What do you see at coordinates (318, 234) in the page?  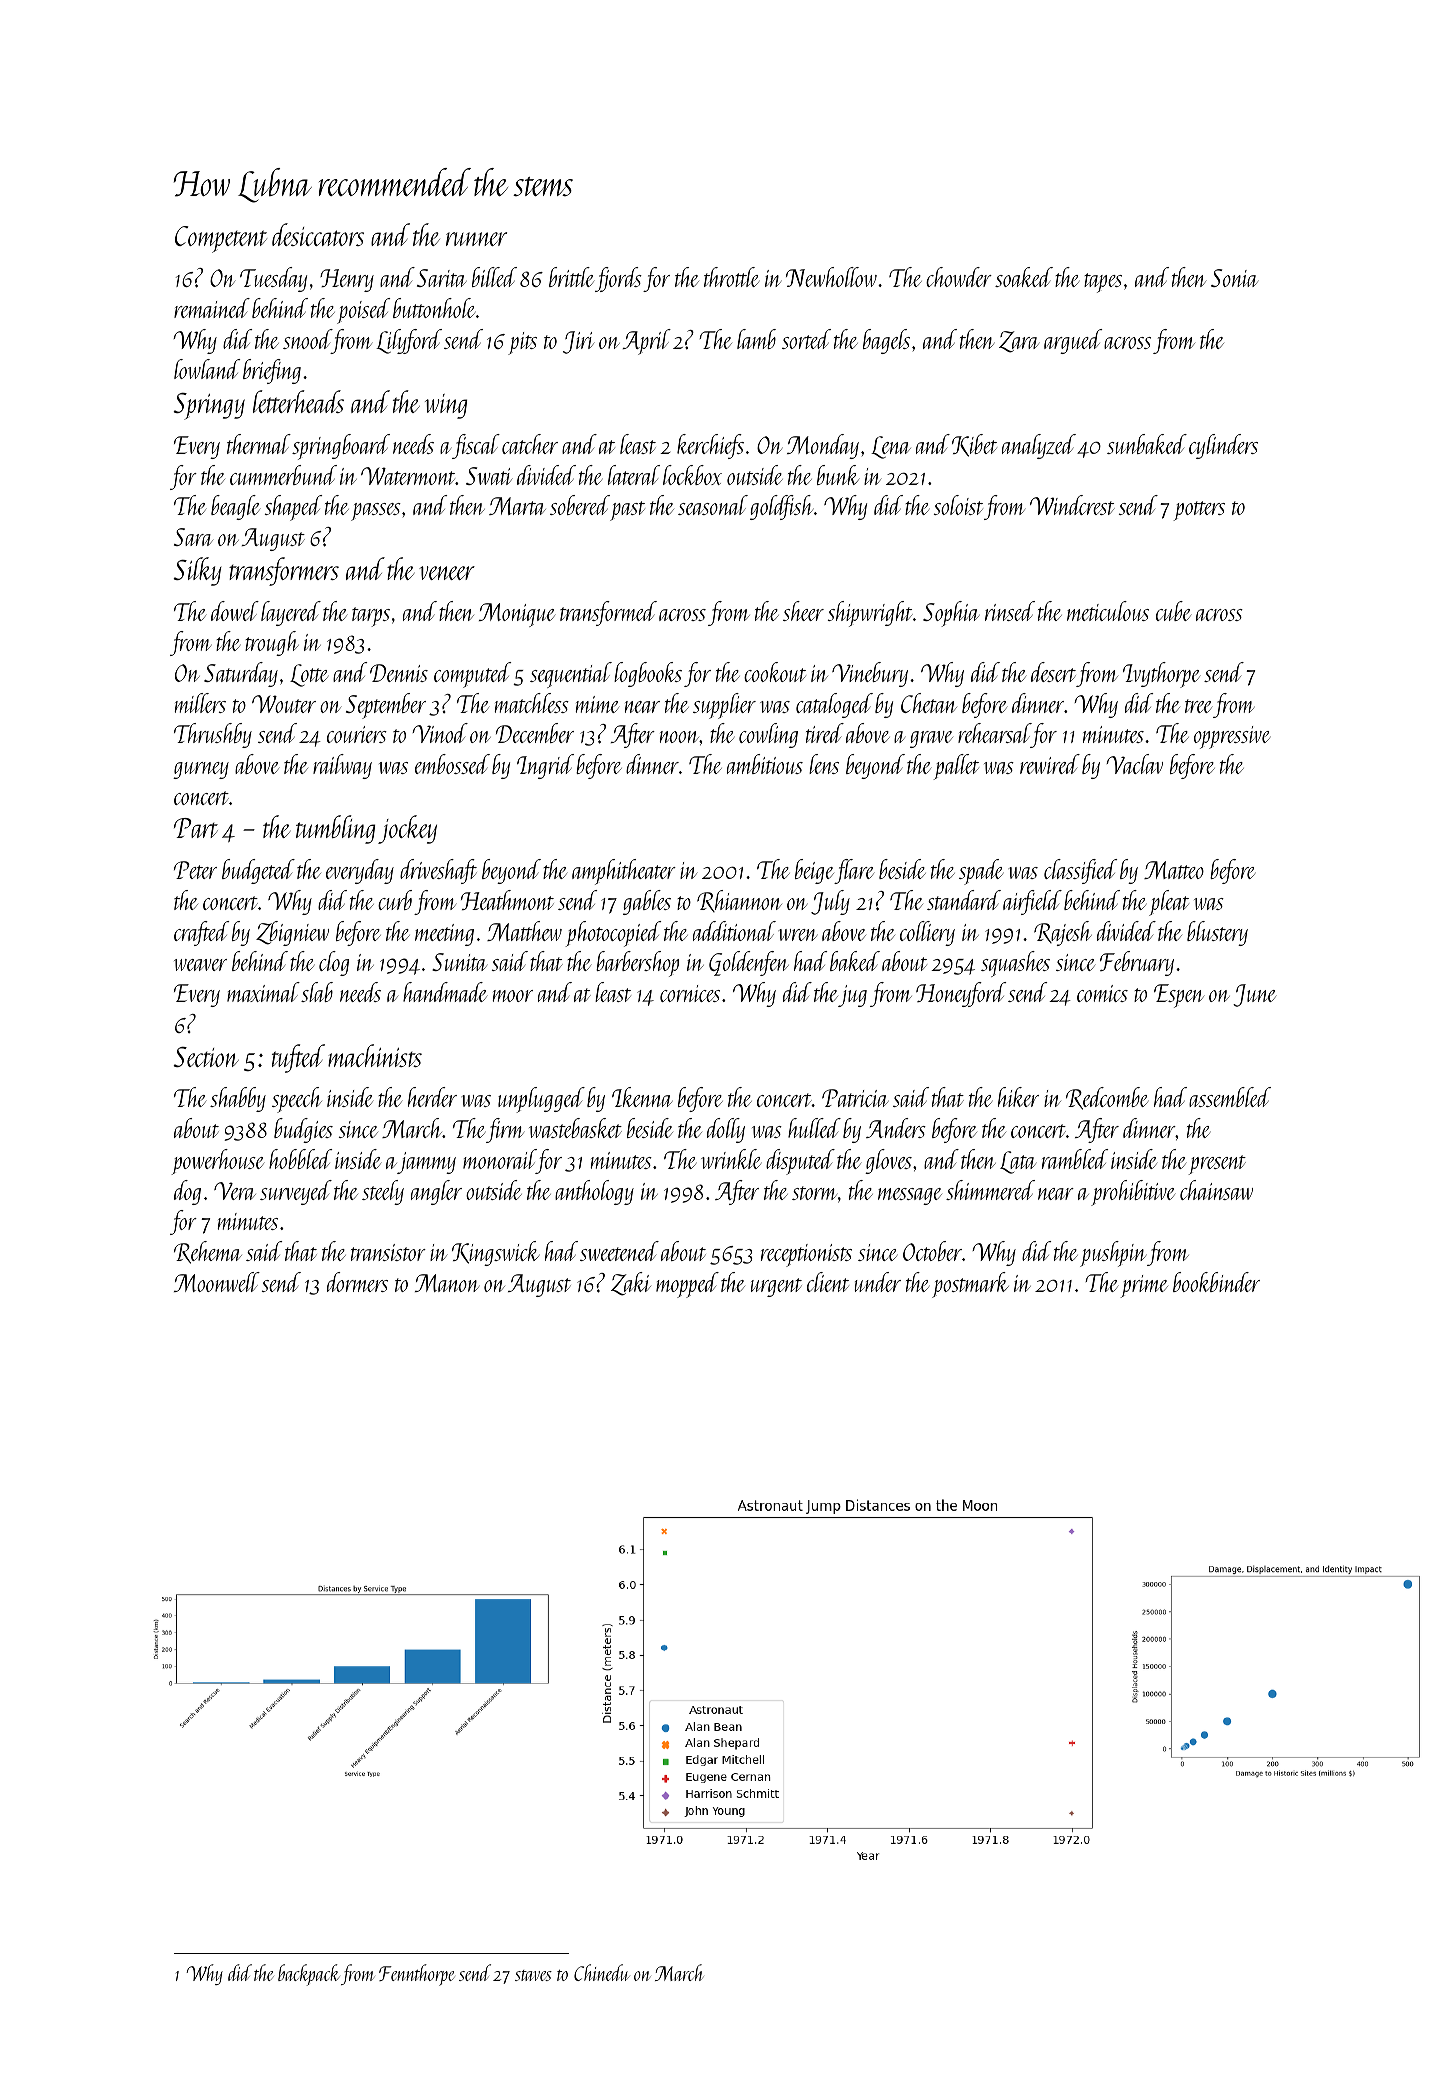 I see `desiccators` at bounding box center [318, 234].
